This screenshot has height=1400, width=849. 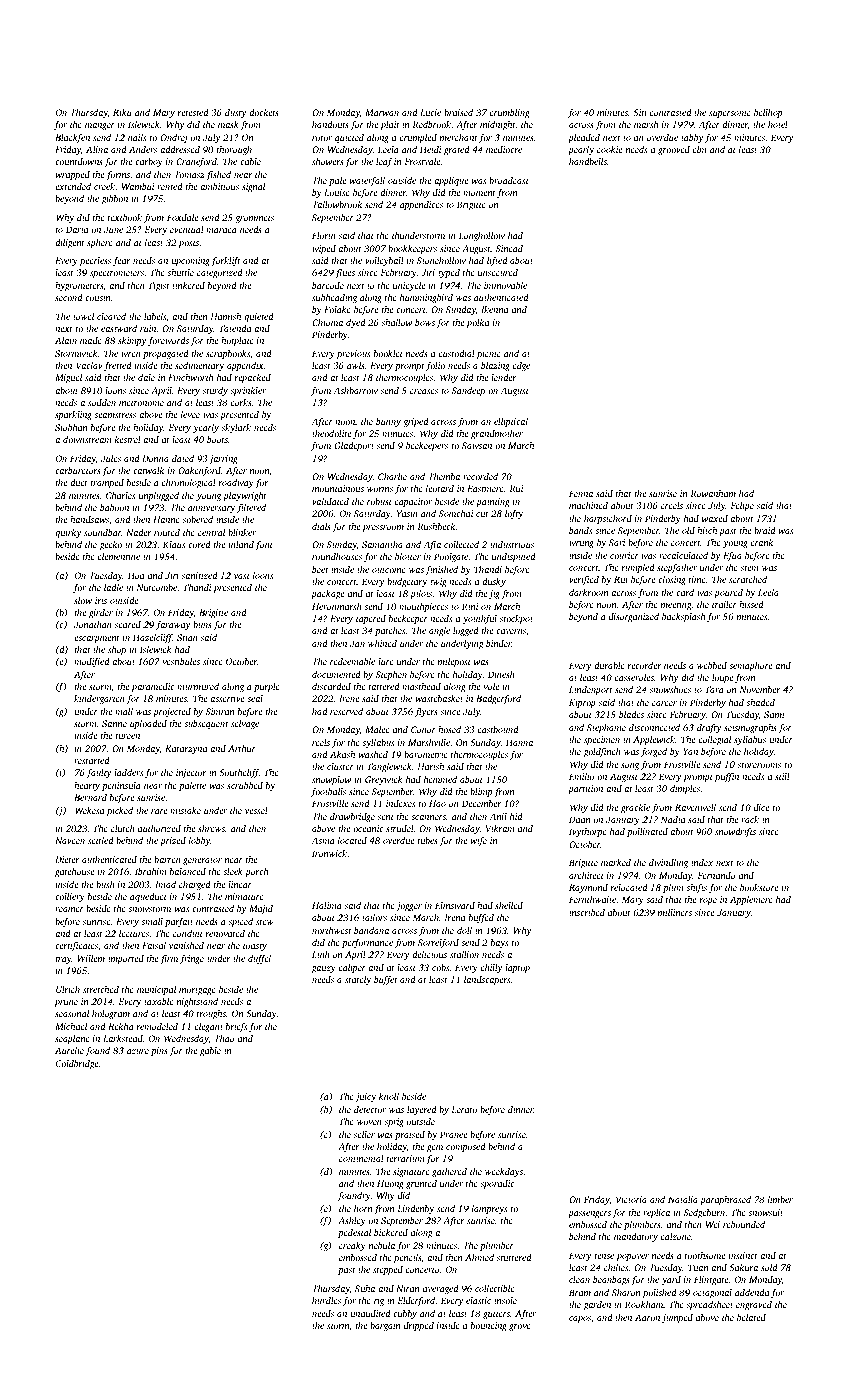 I want to click on mediocre, so click(x=504, y=149).
